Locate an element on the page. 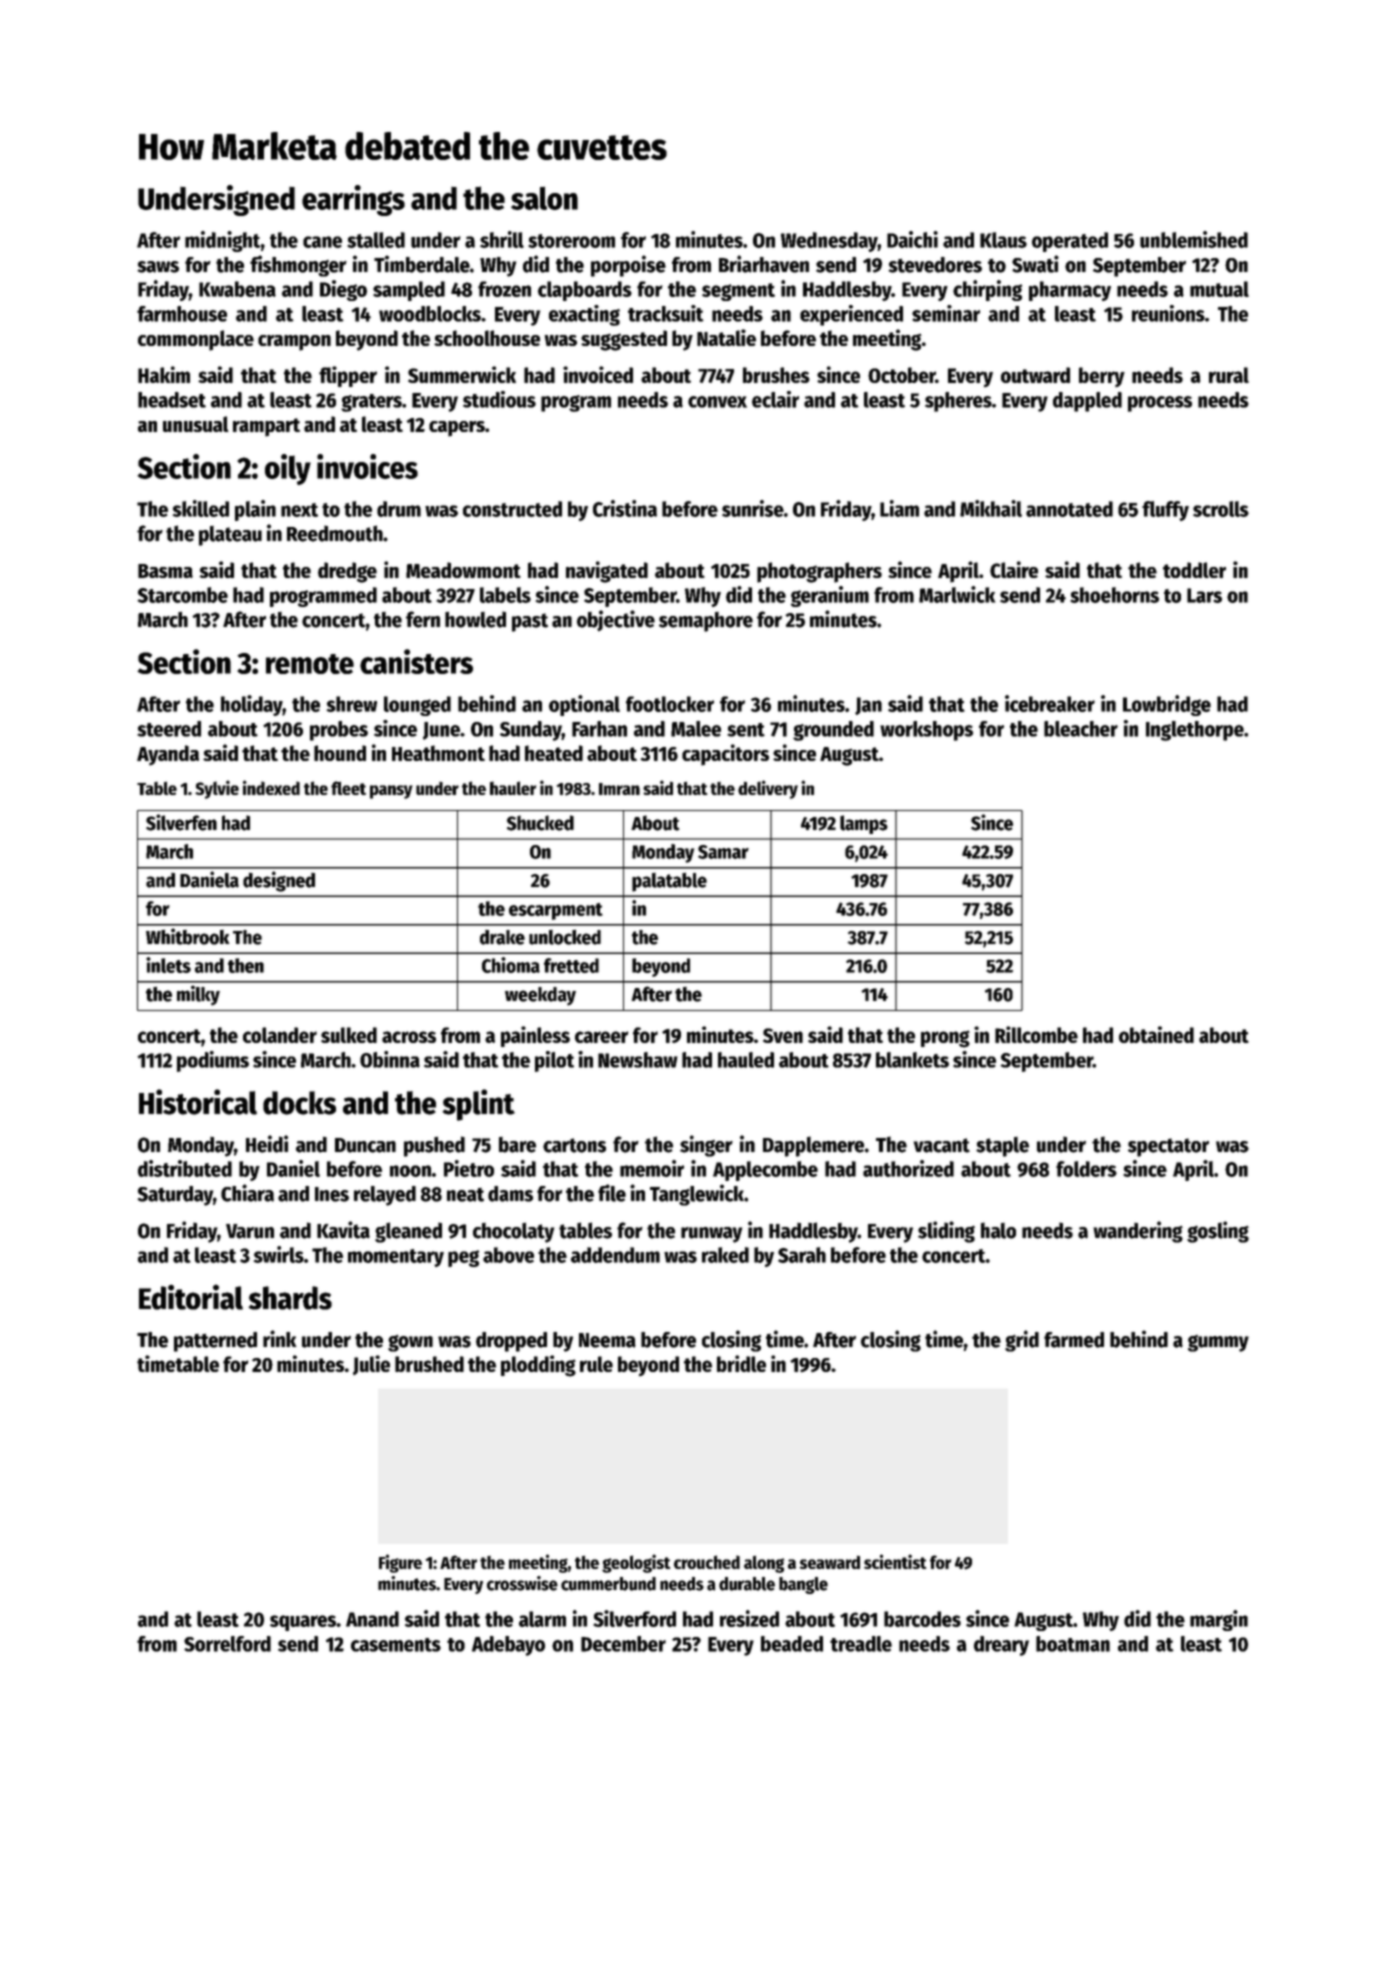 This page has width=1386, height=1969. geranium is located at coordinates (830, 596).
